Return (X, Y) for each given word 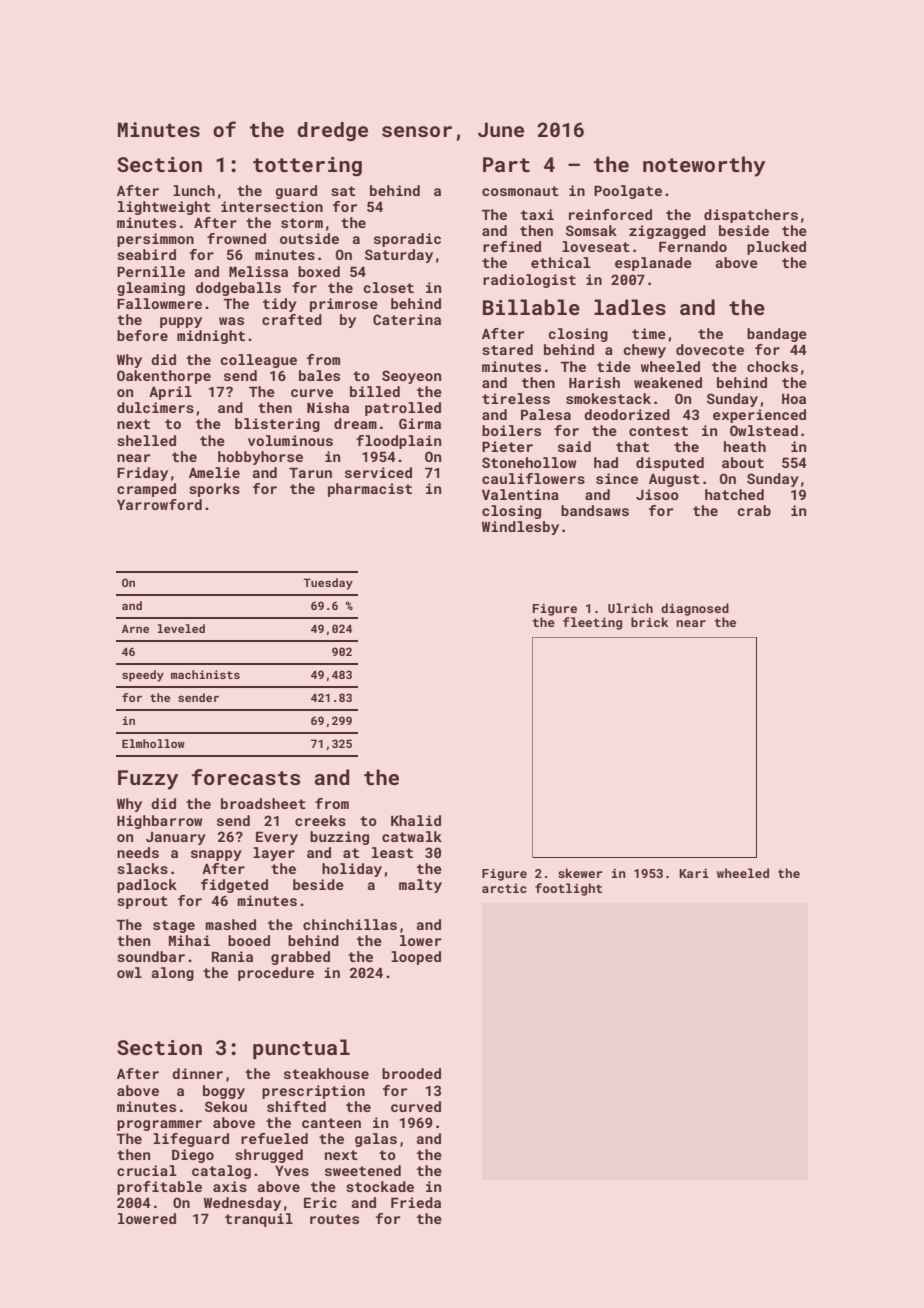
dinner (197, 1073)
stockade (380, 1186)
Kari (694, 873)
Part (506, 164)
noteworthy (704, 166)
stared (507, 349)
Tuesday (328, 584)
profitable (159, 1188)
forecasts (246, 777)
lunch (194, 190)
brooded (411, 1073)
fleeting (592, 623)
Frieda (416, 1202)
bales (319, 375)
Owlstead (764, 430)
